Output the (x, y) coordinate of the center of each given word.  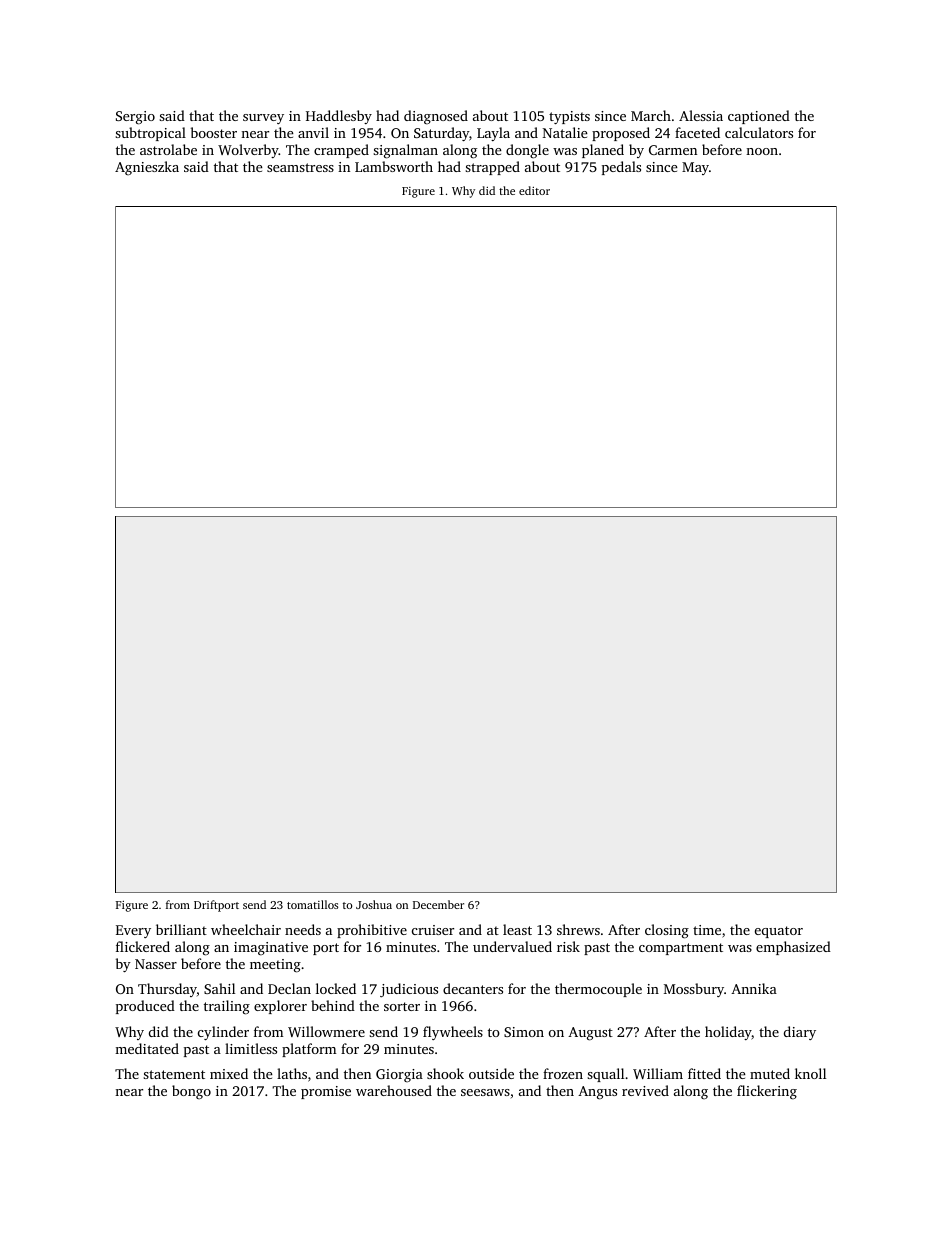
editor (534, 190)
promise (326, 1092)
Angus (597, 1093)
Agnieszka (147, 168)
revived (645, 1090)
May (695, 168)
